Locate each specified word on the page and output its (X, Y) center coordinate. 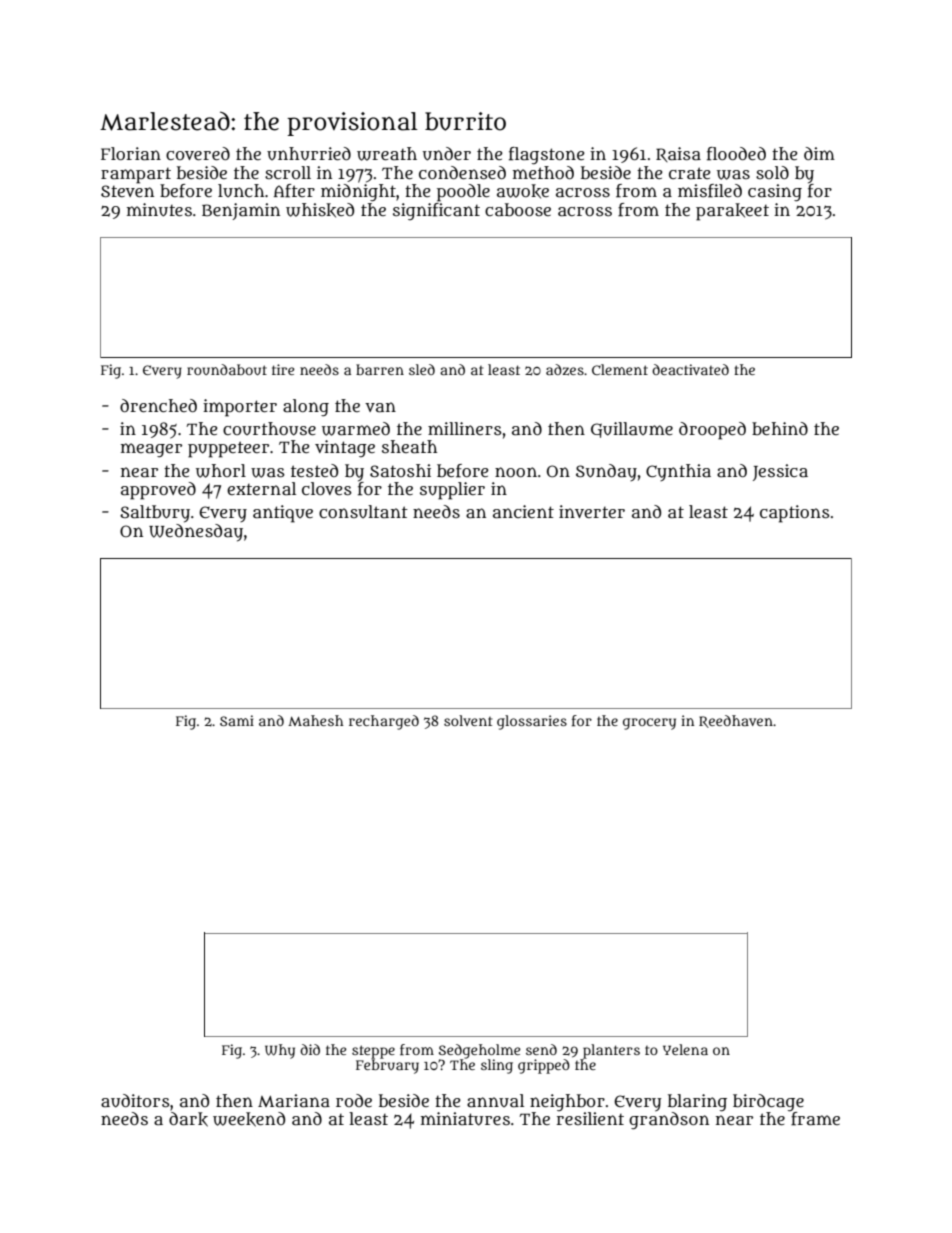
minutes (159, 210)
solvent (468, 720)
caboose (518, 210)
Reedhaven (736, 721)
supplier (452, 491)
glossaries (532, 722)
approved (158, 491)
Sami (237, 720)
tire (283, 369)
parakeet (732, 212)
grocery (649, 724)
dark (188, 1119)
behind (780, 428)
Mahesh (316, 720)
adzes (565, 370)
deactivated (690, 369)
